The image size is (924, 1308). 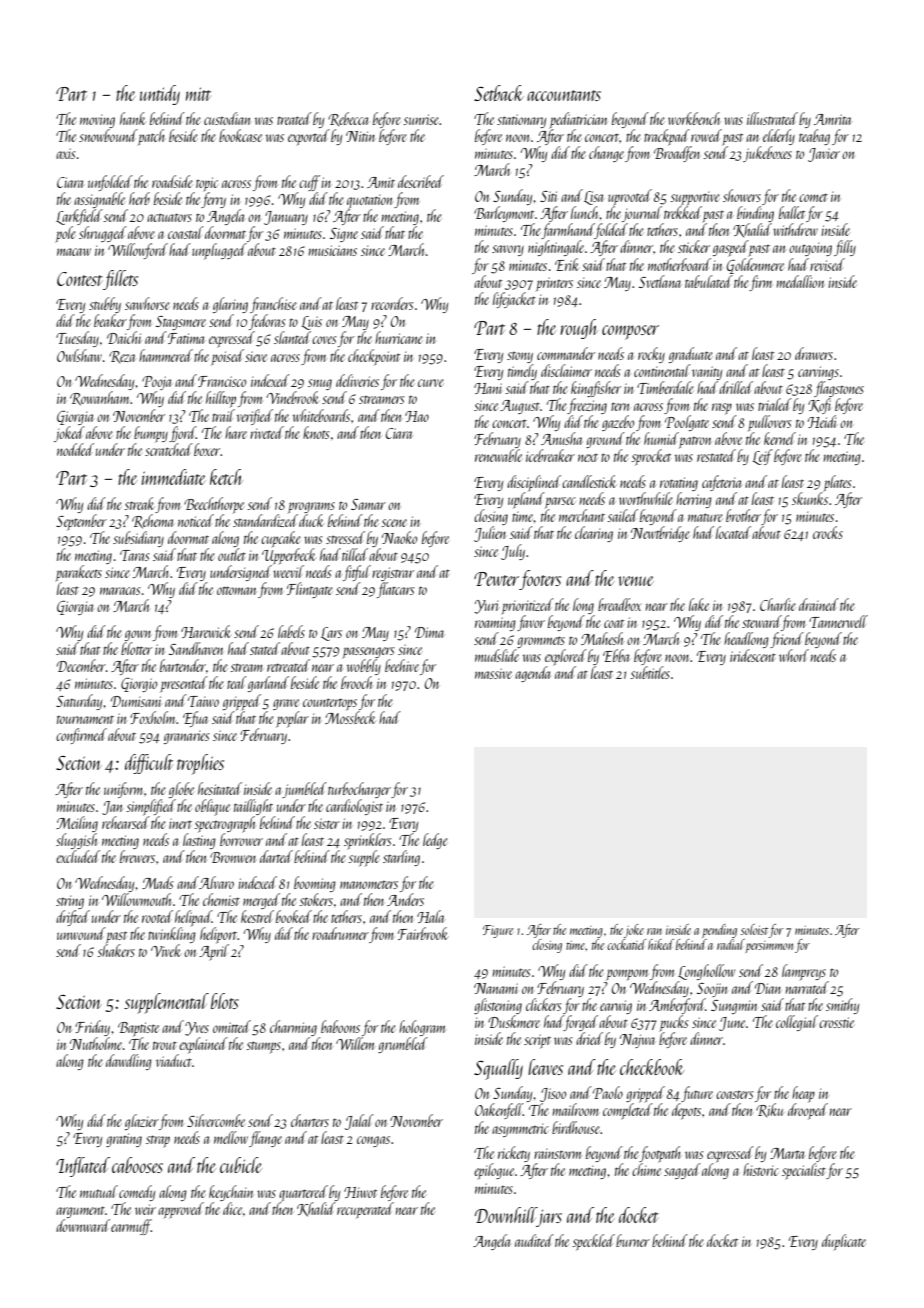 I want to click on journal, so click(x=642, y=214).
